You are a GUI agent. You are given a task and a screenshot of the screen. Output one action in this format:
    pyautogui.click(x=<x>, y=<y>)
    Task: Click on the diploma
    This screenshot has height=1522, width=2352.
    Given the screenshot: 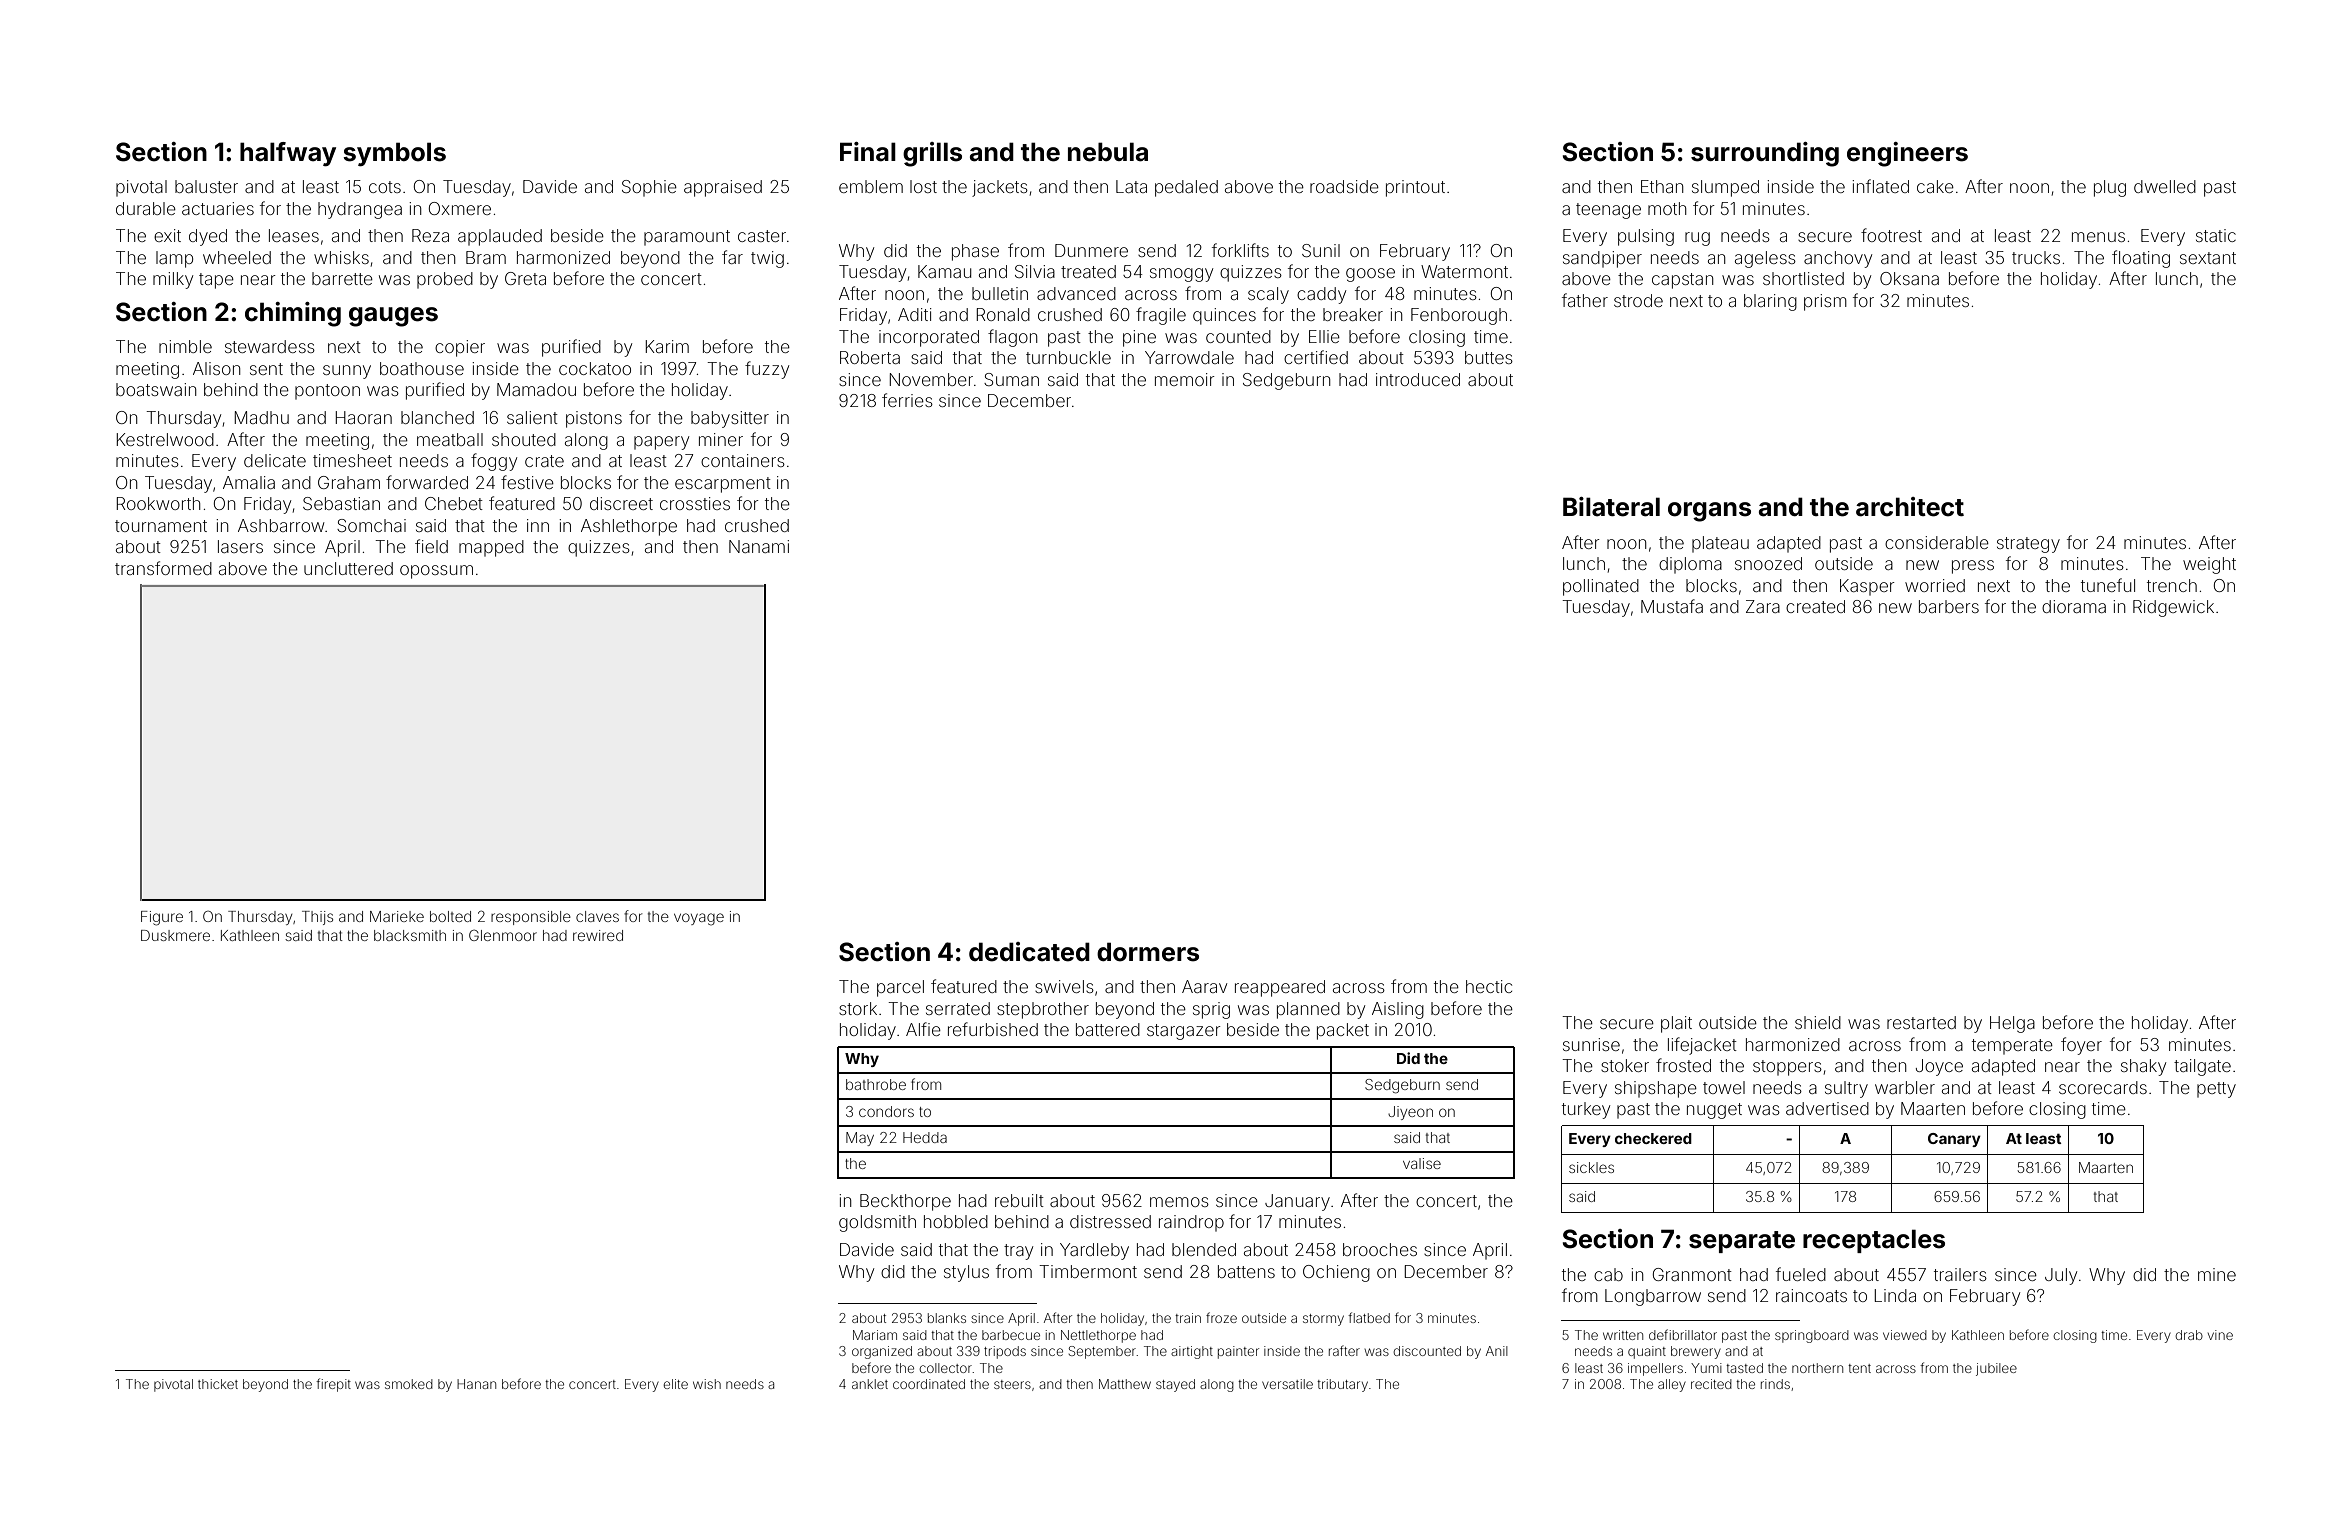 What is the action you would take?
    pyautogui.click(x=1690, y=565)
